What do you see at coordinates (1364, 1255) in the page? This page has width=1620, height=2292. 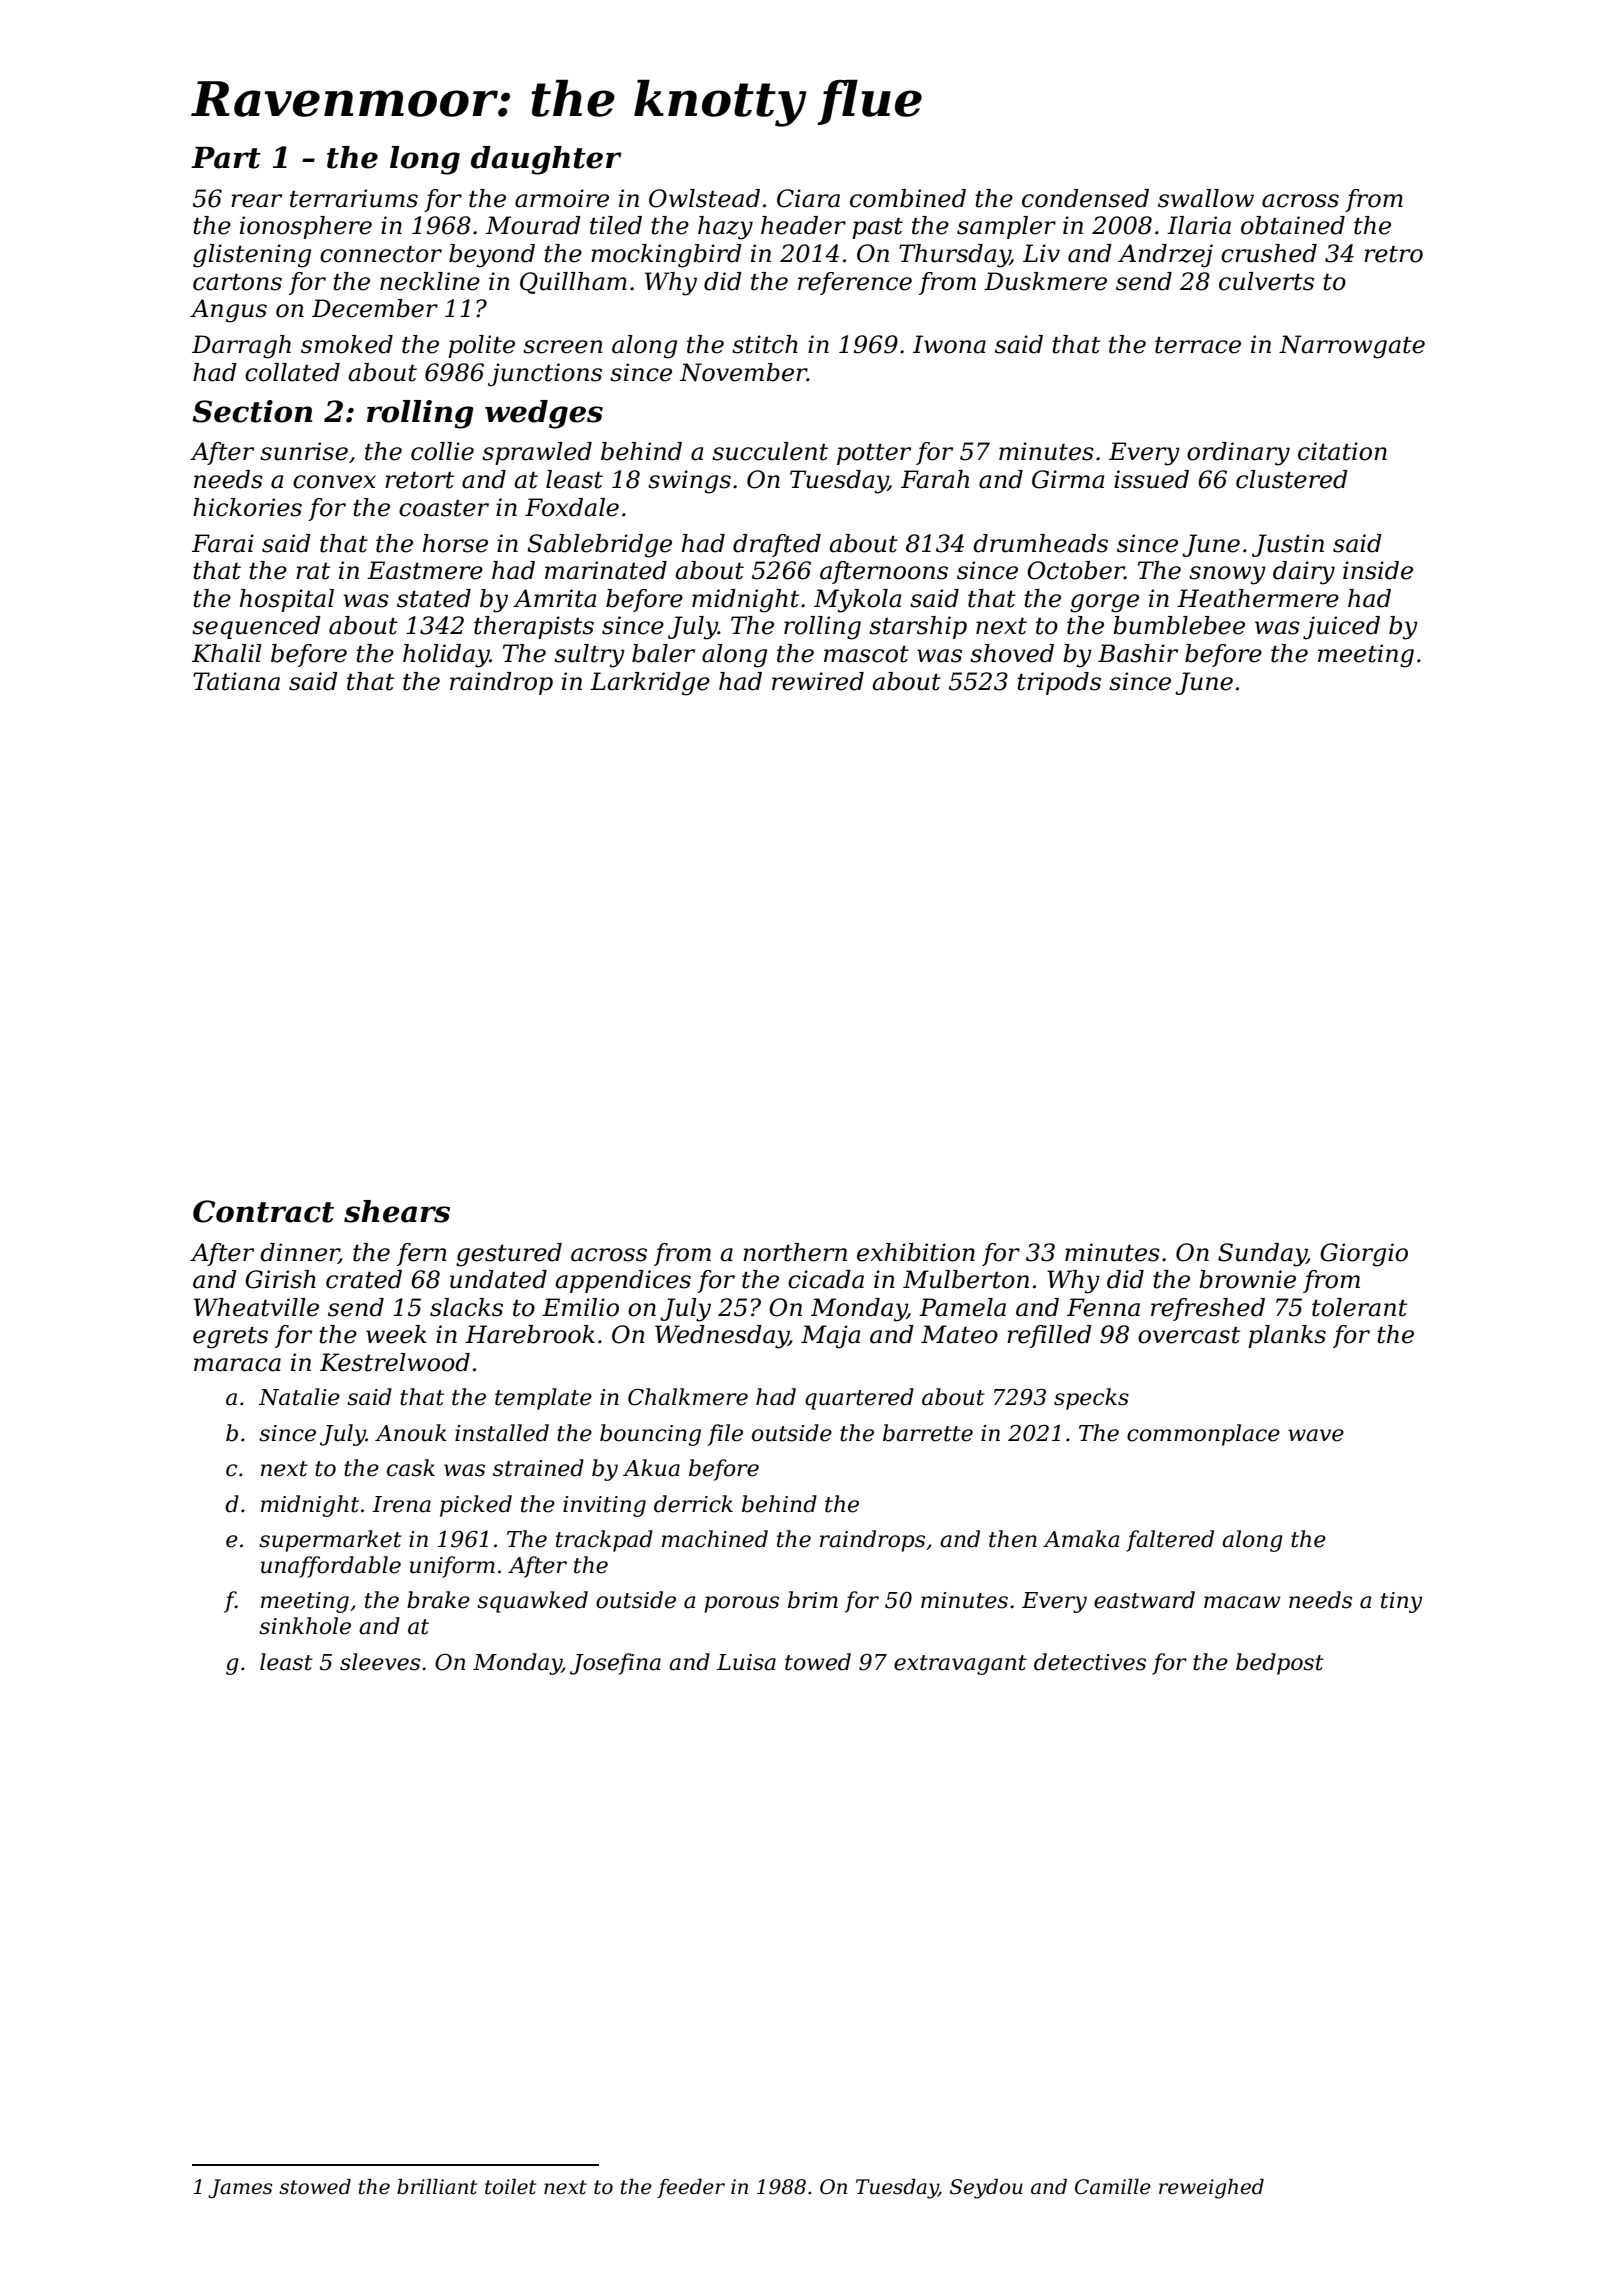 I see `Giorgio` at bounding box center [1364, 1255].
